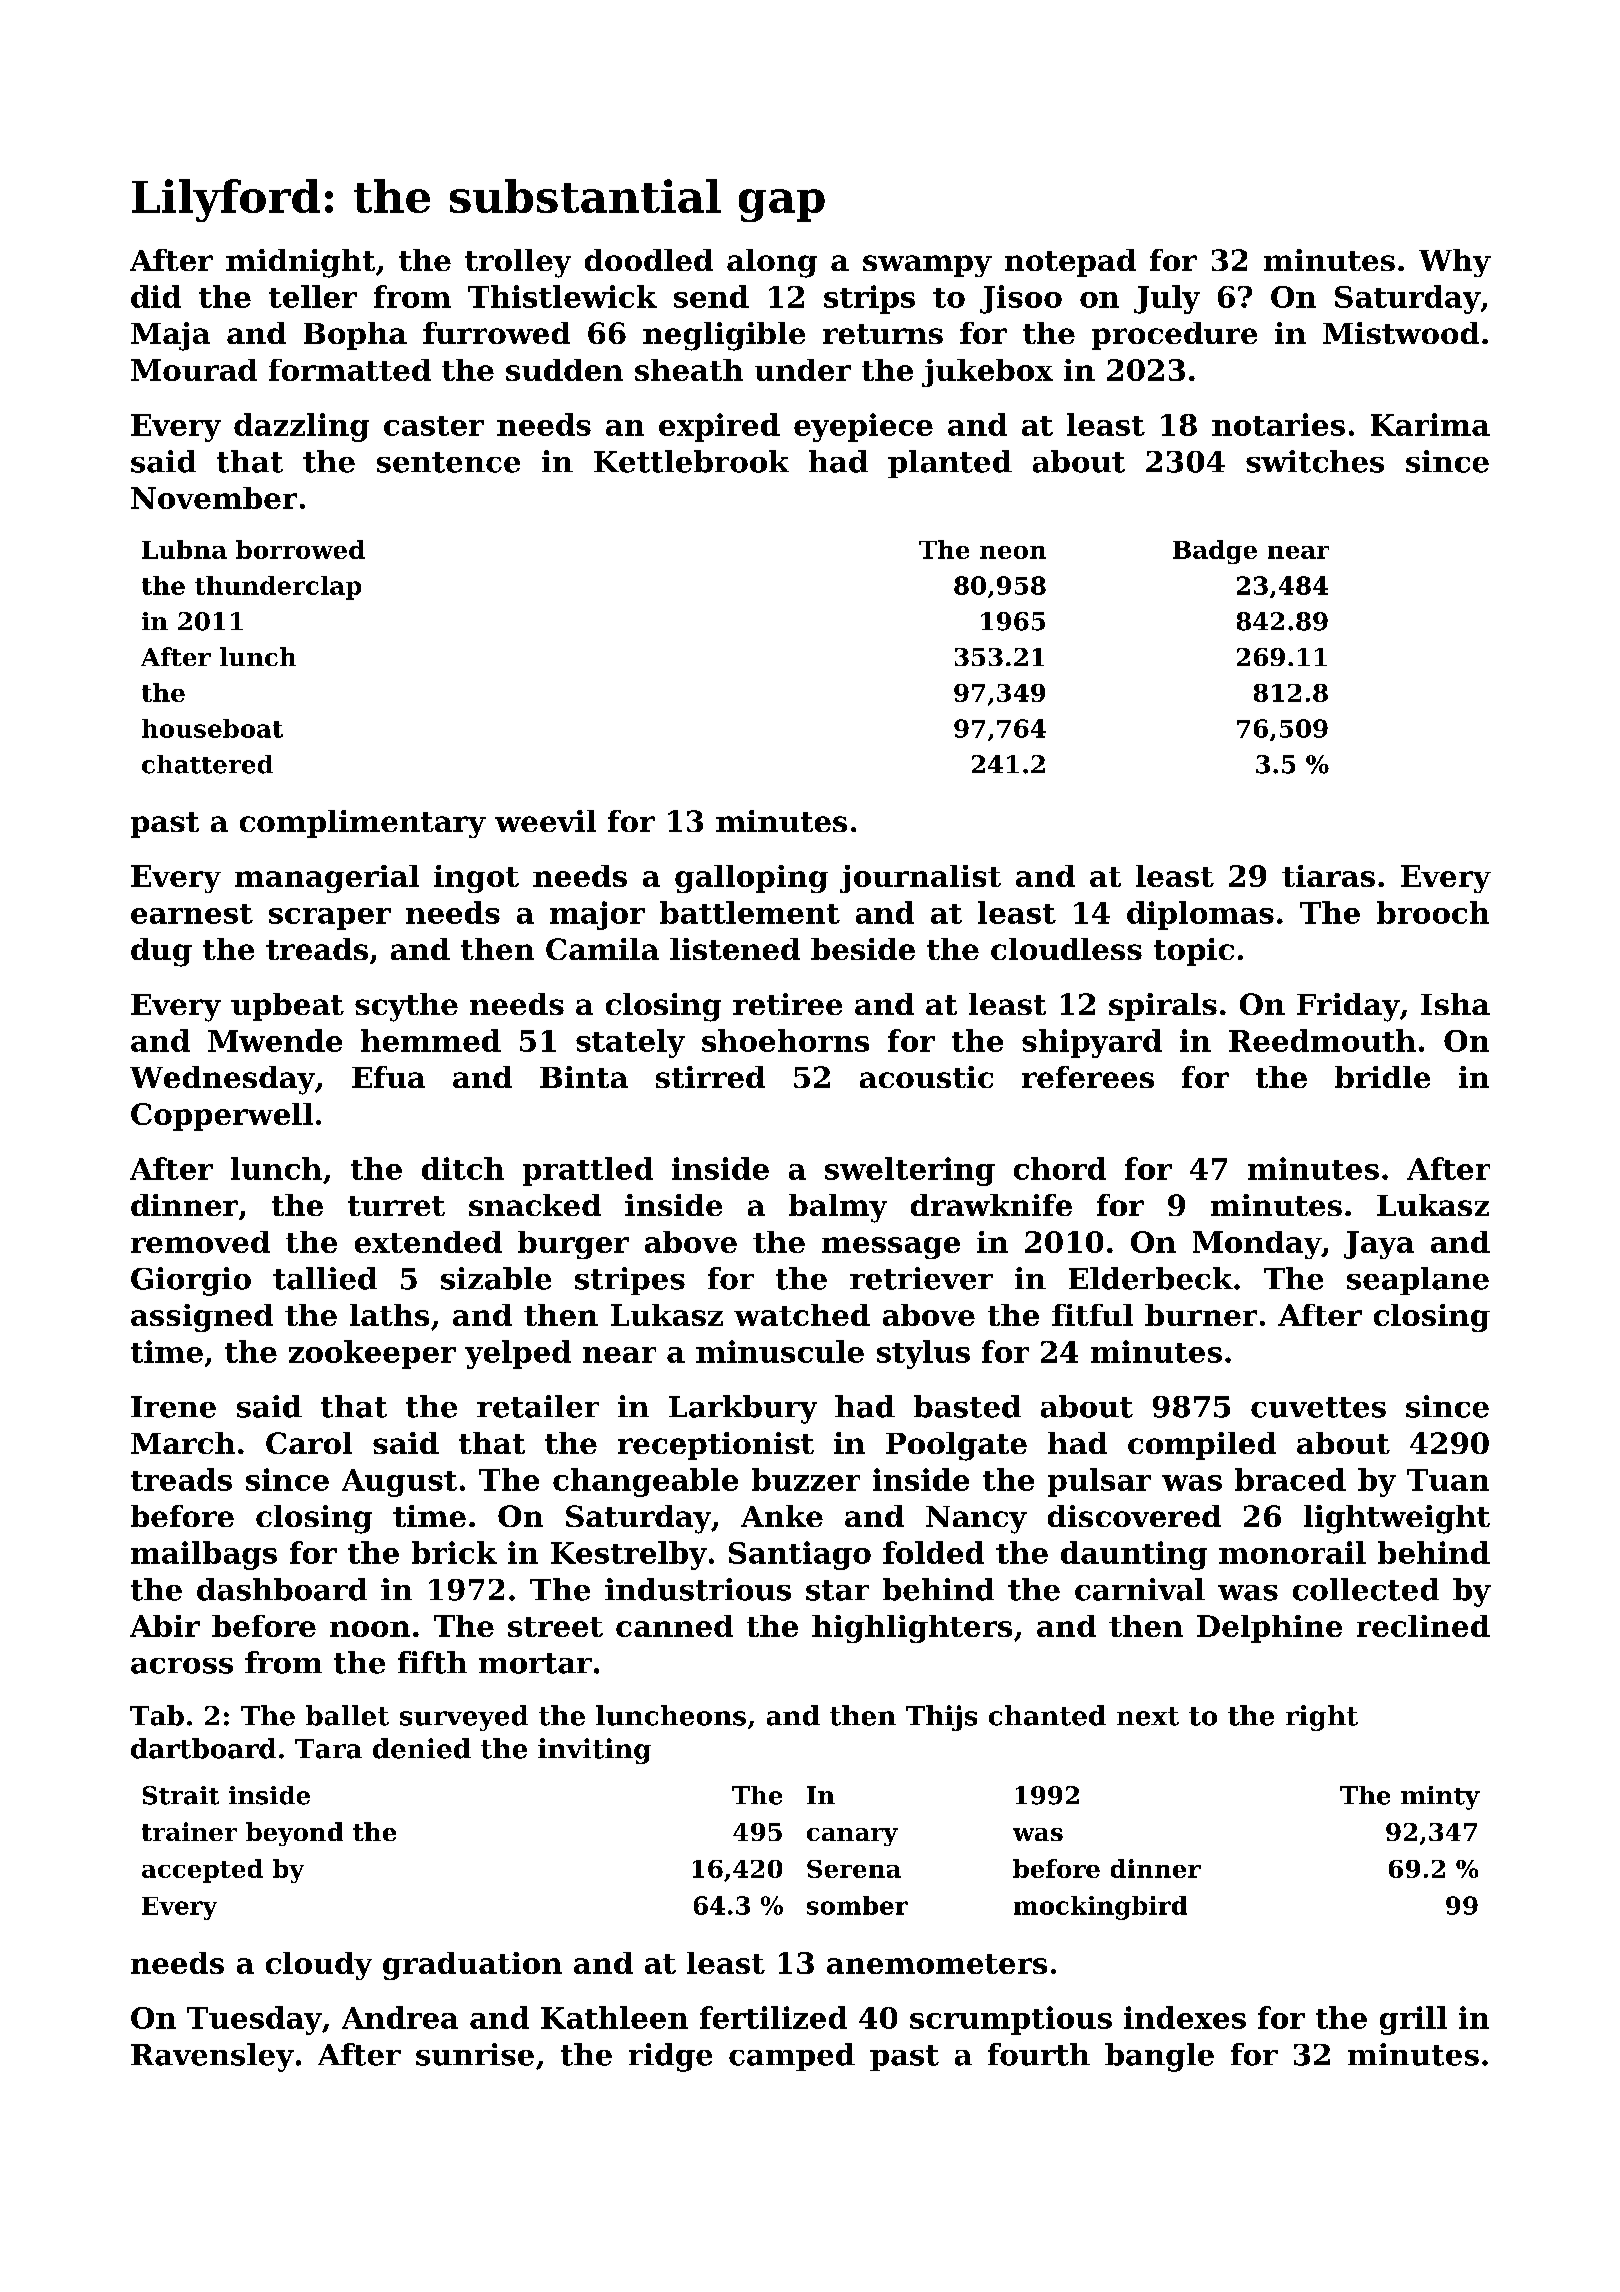 This image has height=2292, width=1620. What do you see at coordinates (670, 2057) in the image?
I see `ridge` at bounding box center [670, 2057].
